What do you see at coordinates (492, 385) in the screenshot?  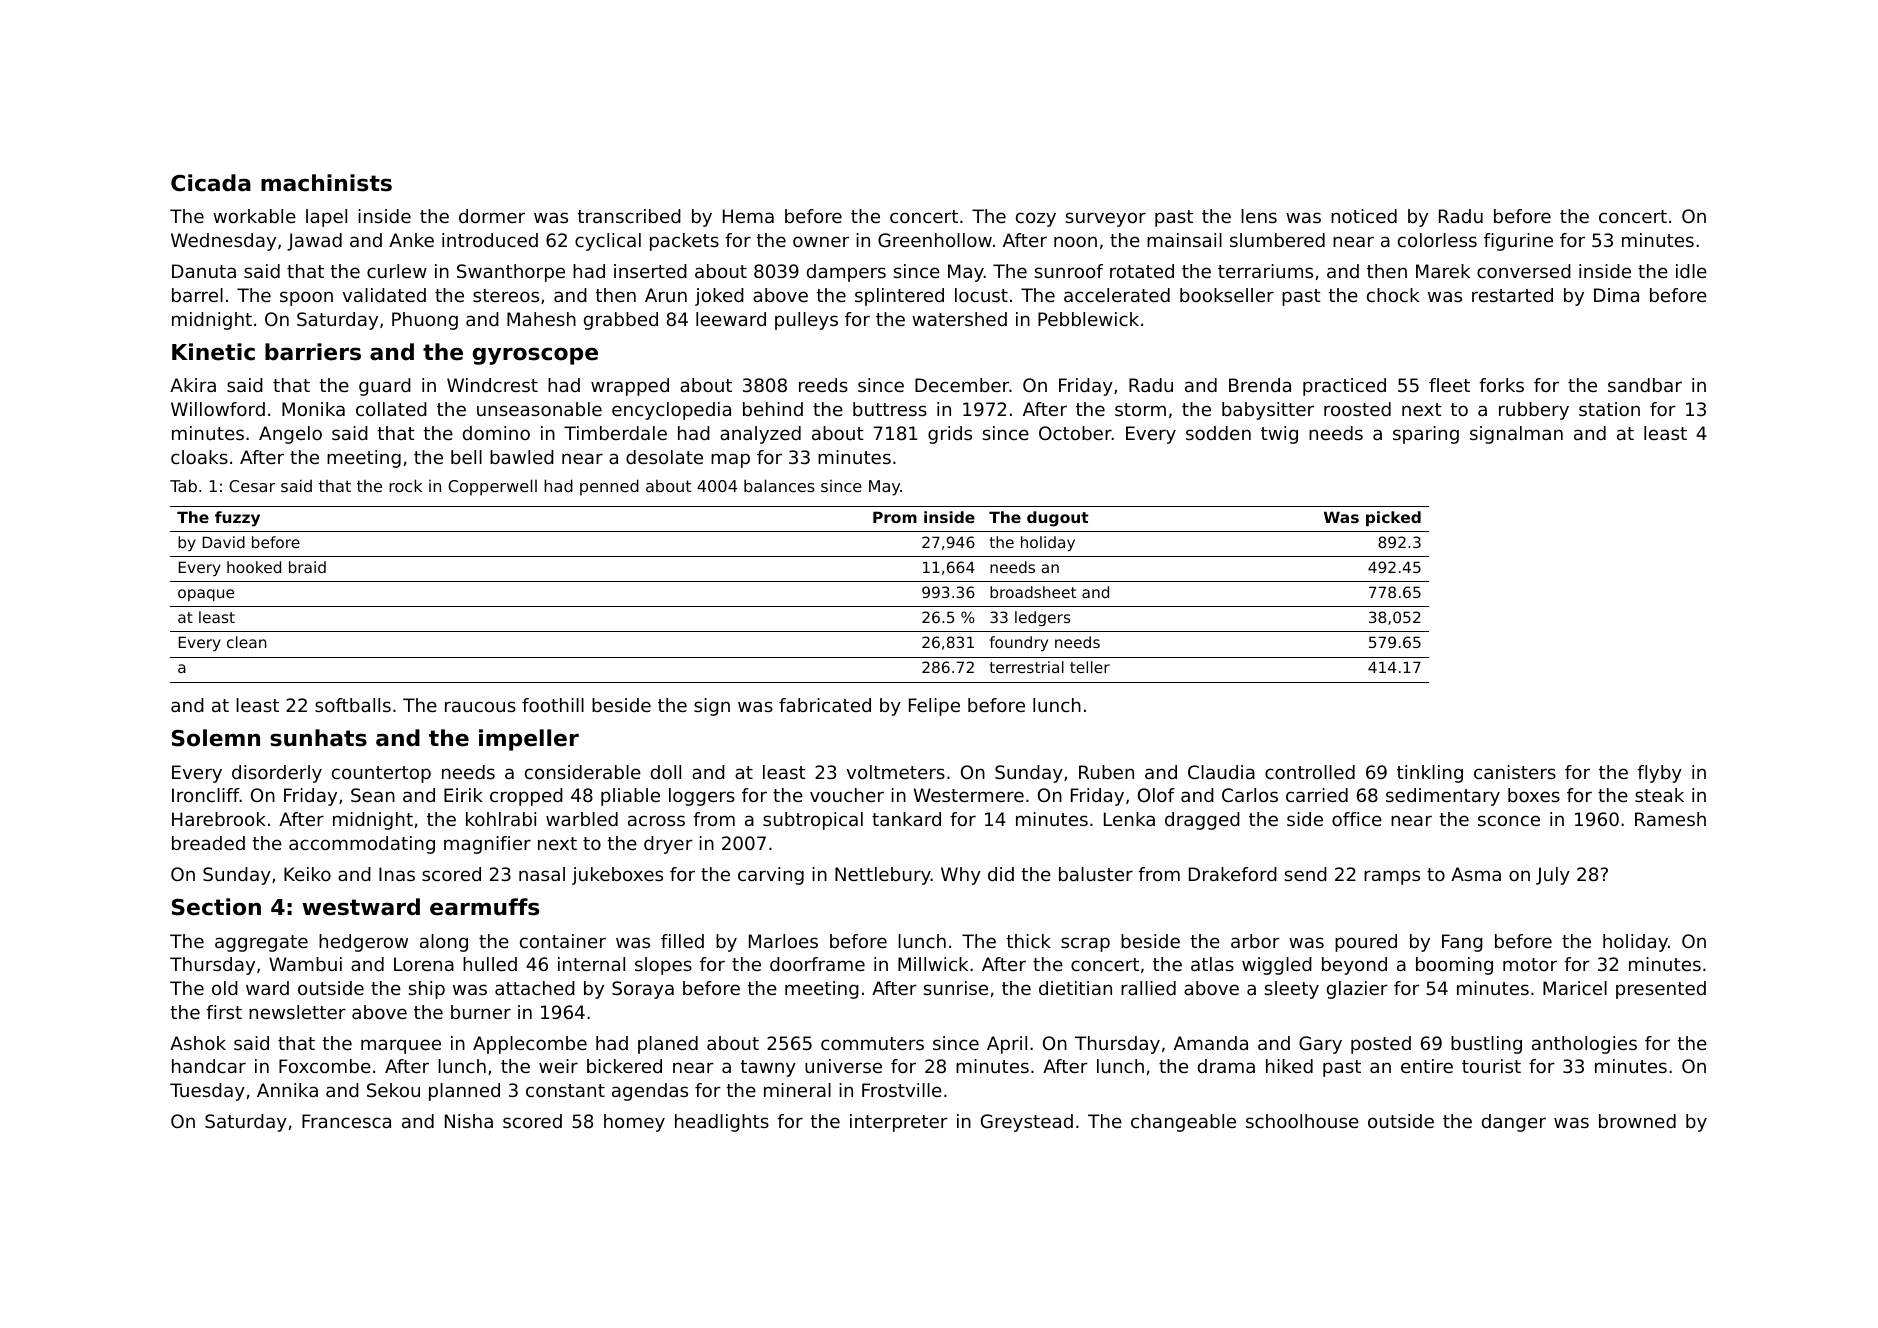 I see `Windcrest` at bounding box center [492, 385].
